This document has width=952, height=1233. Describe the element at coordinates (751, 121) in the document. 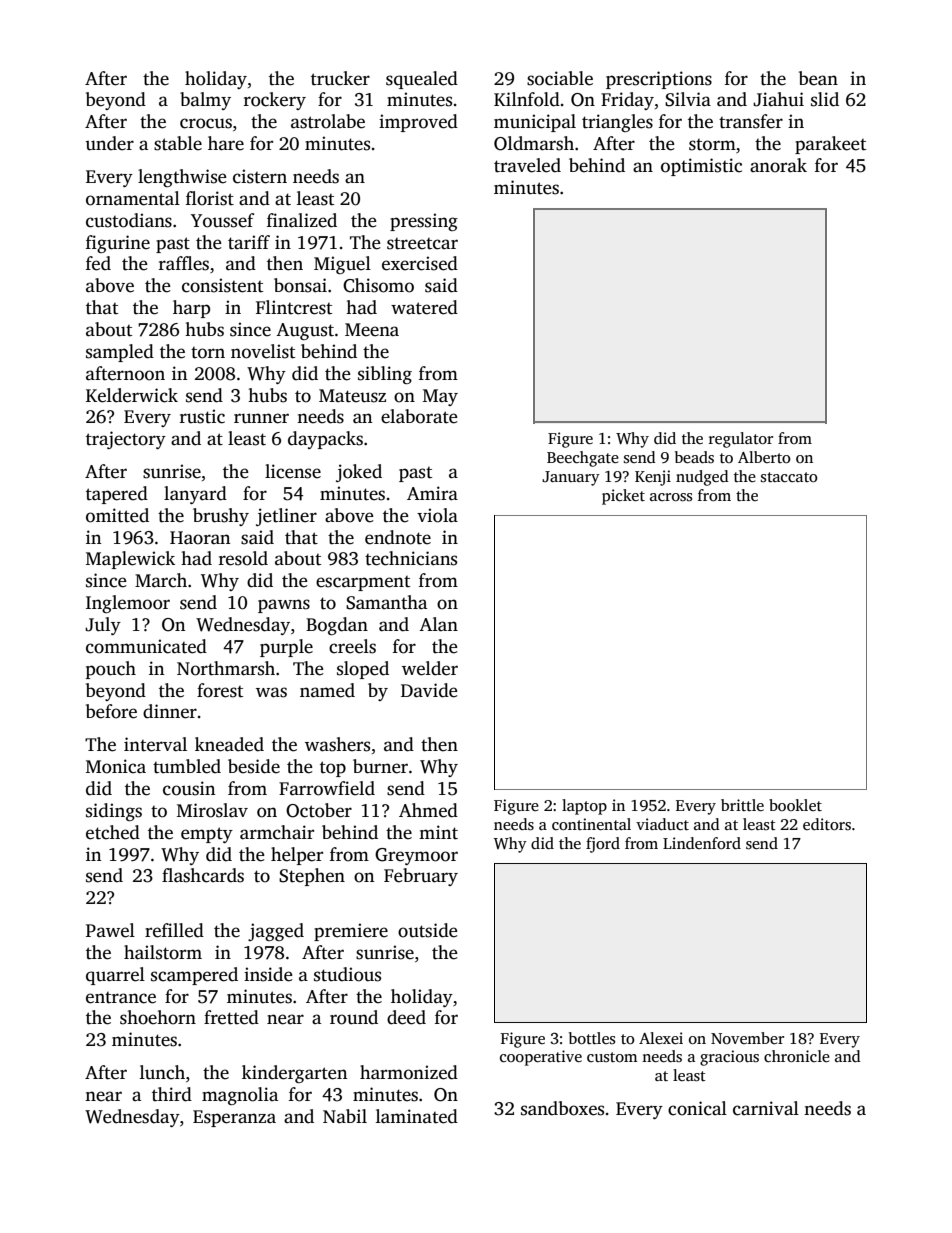

I see `transfer` at that location.
